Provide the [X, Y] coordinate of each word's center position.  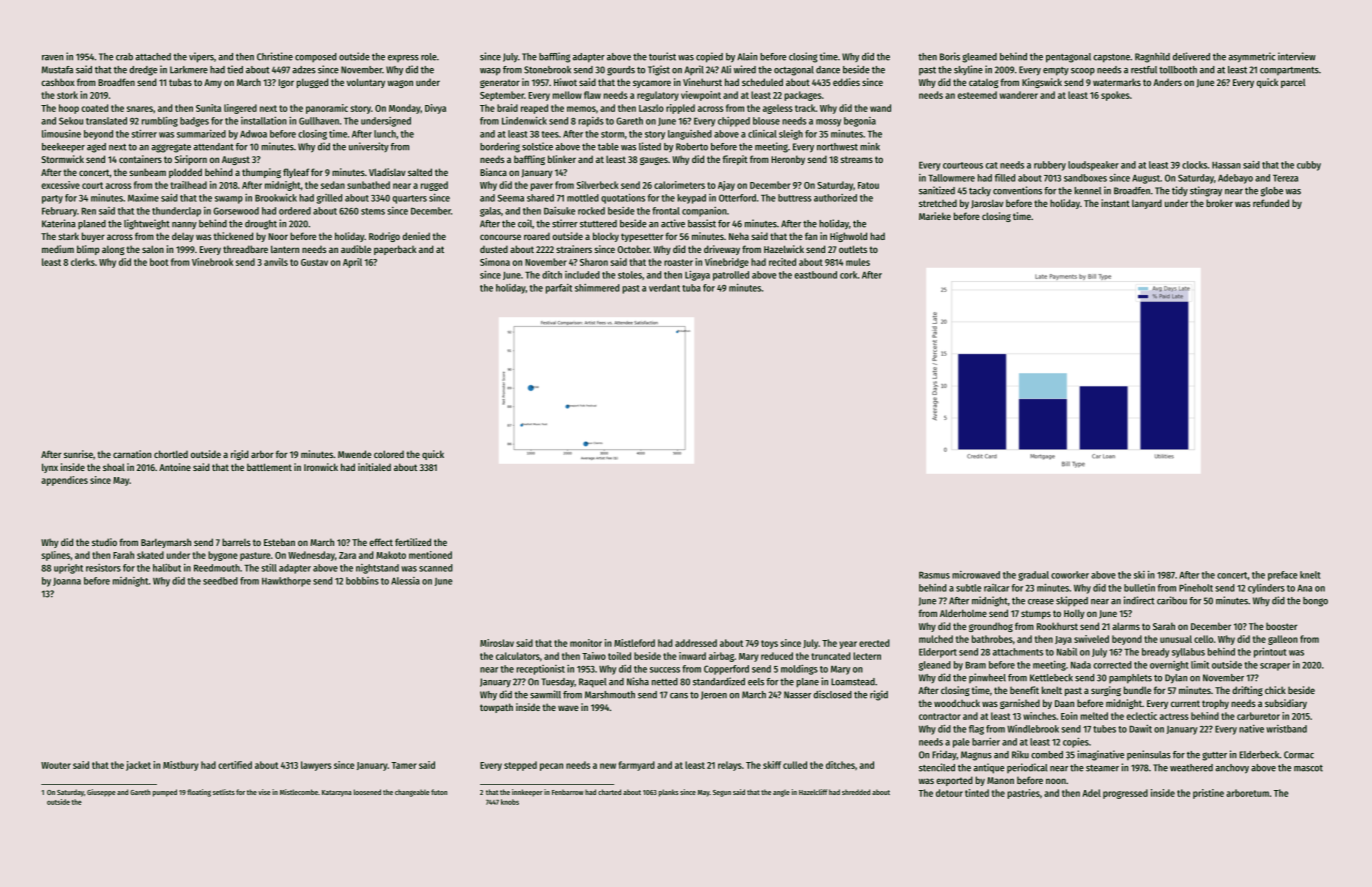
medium [58, 249]
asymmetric [1251, 57]
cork [848, 275]
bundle [1137, 690]
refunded [1271, 203]
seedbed [220, 581]
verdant [664, 288]
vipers [201, 57]
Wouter [56, 765]
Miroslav [497, 643]
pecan [551, 767]
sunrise [78, 454]
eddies [846, 82]
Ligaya [697, 275]
